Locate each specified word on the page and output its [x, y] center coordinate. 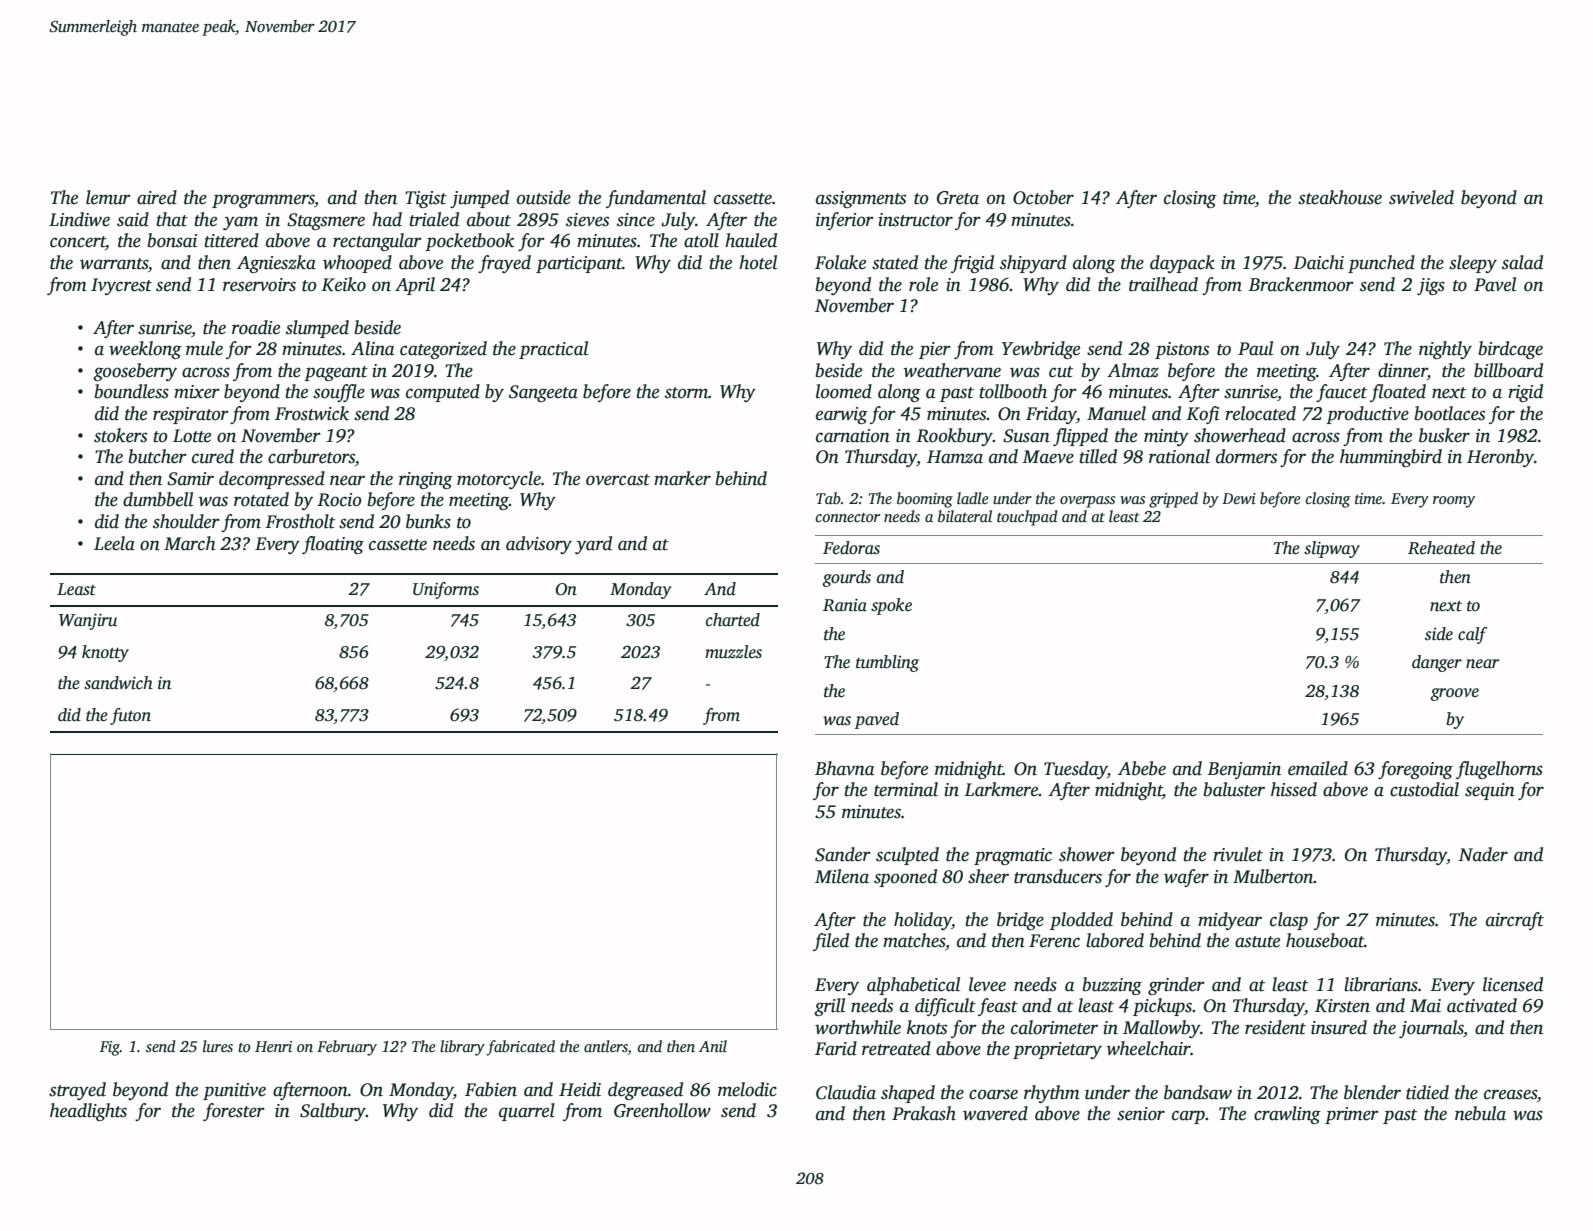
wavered [995, 1113]
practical [553, 350]
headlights [88, 1112]
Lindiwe [79, 219]
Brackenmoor [1301, 284]
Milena [842, 876]
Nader [1483, 854]
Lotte [192, 436]
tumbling [887, 663]
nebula [1480, 1113]
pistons [1182, 350]
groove [1454, 694]
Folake [840, 262]
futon [130, 716]
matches [914, 940]
